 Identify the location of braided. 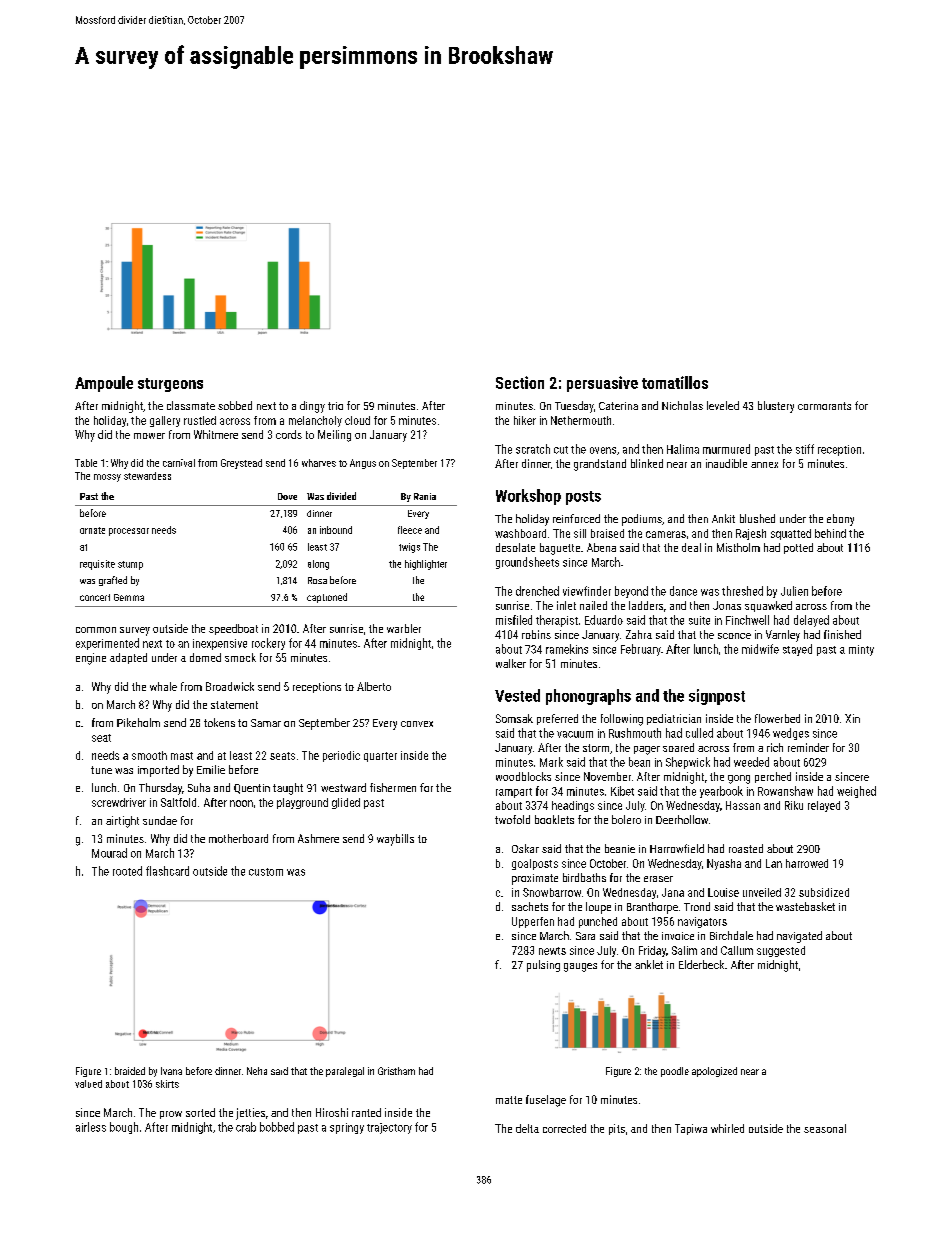
(130, 1071).
